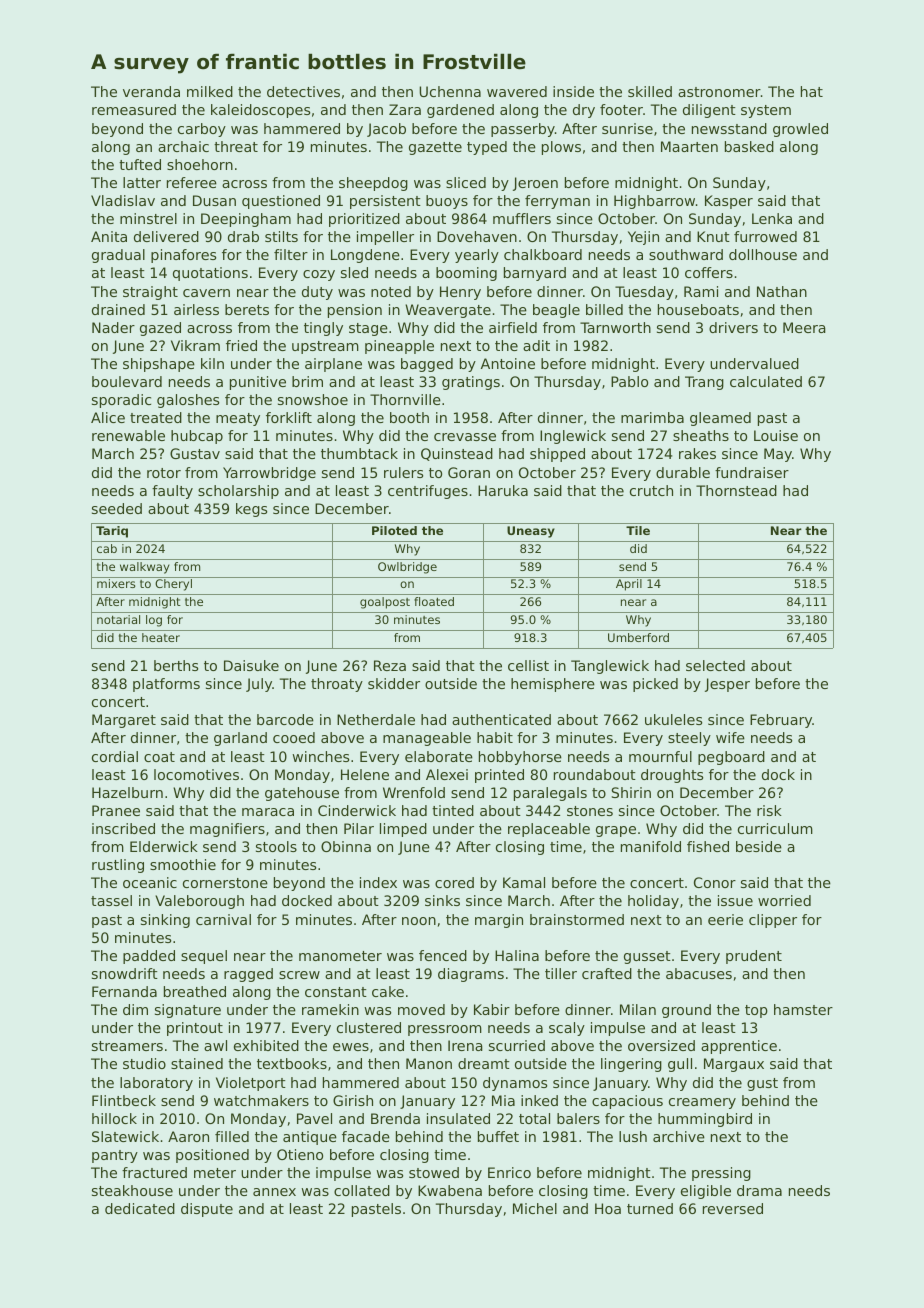 The width and height of the screenshot is (924, 1308). What do you see at coordinates (759, 1190) in the screenshot?
I see `drama` at bounding box center [759, 1190].
